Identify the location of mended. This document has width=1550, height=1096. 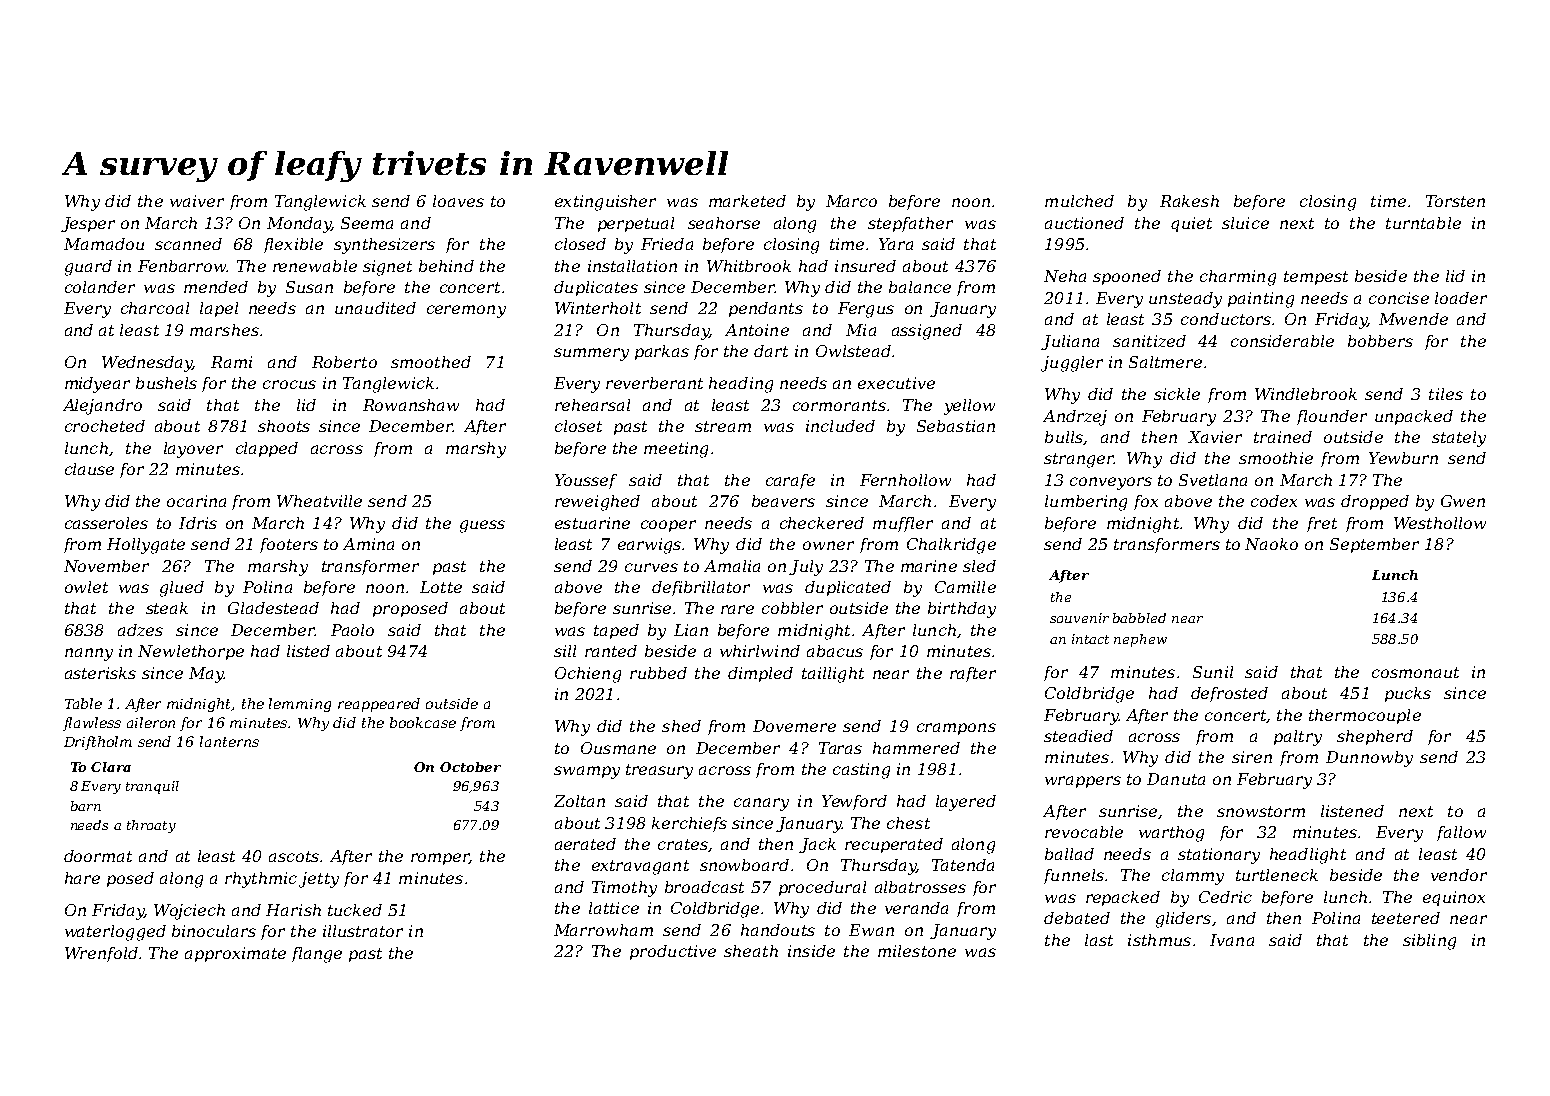
(216, 287).
